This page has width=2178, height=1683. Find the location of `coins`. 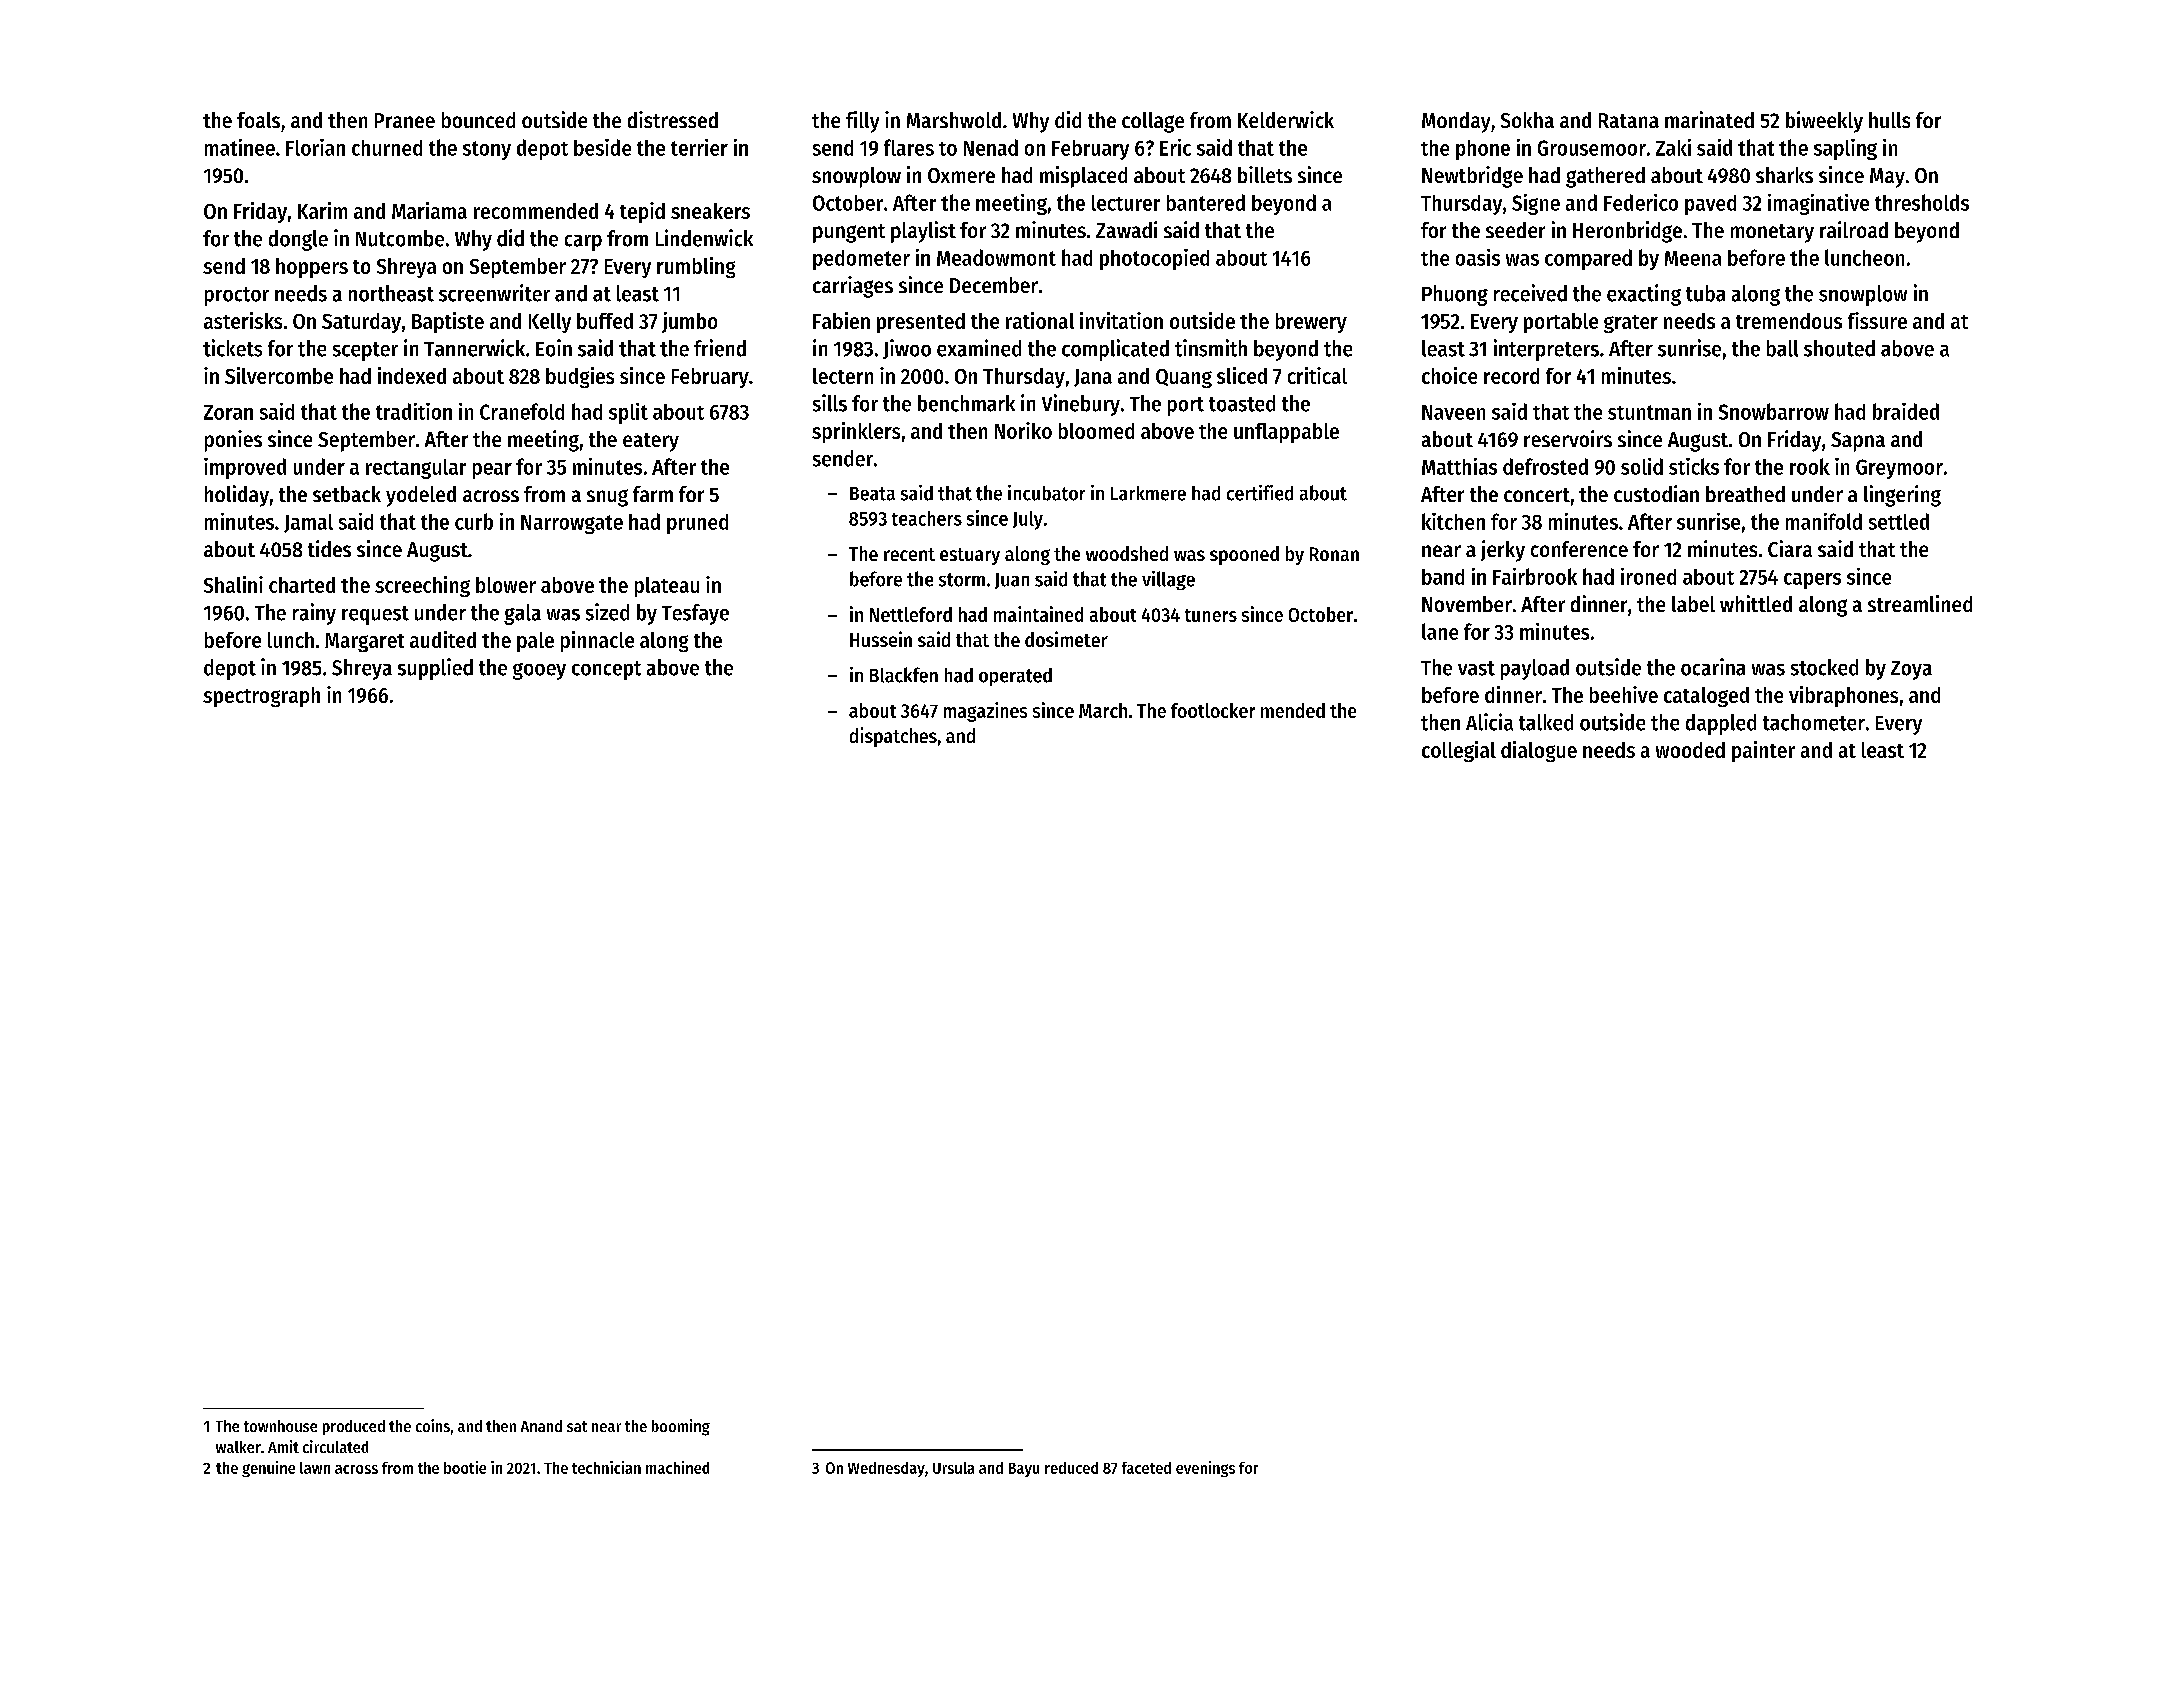

coins is located at coordinates (433, 1425).
